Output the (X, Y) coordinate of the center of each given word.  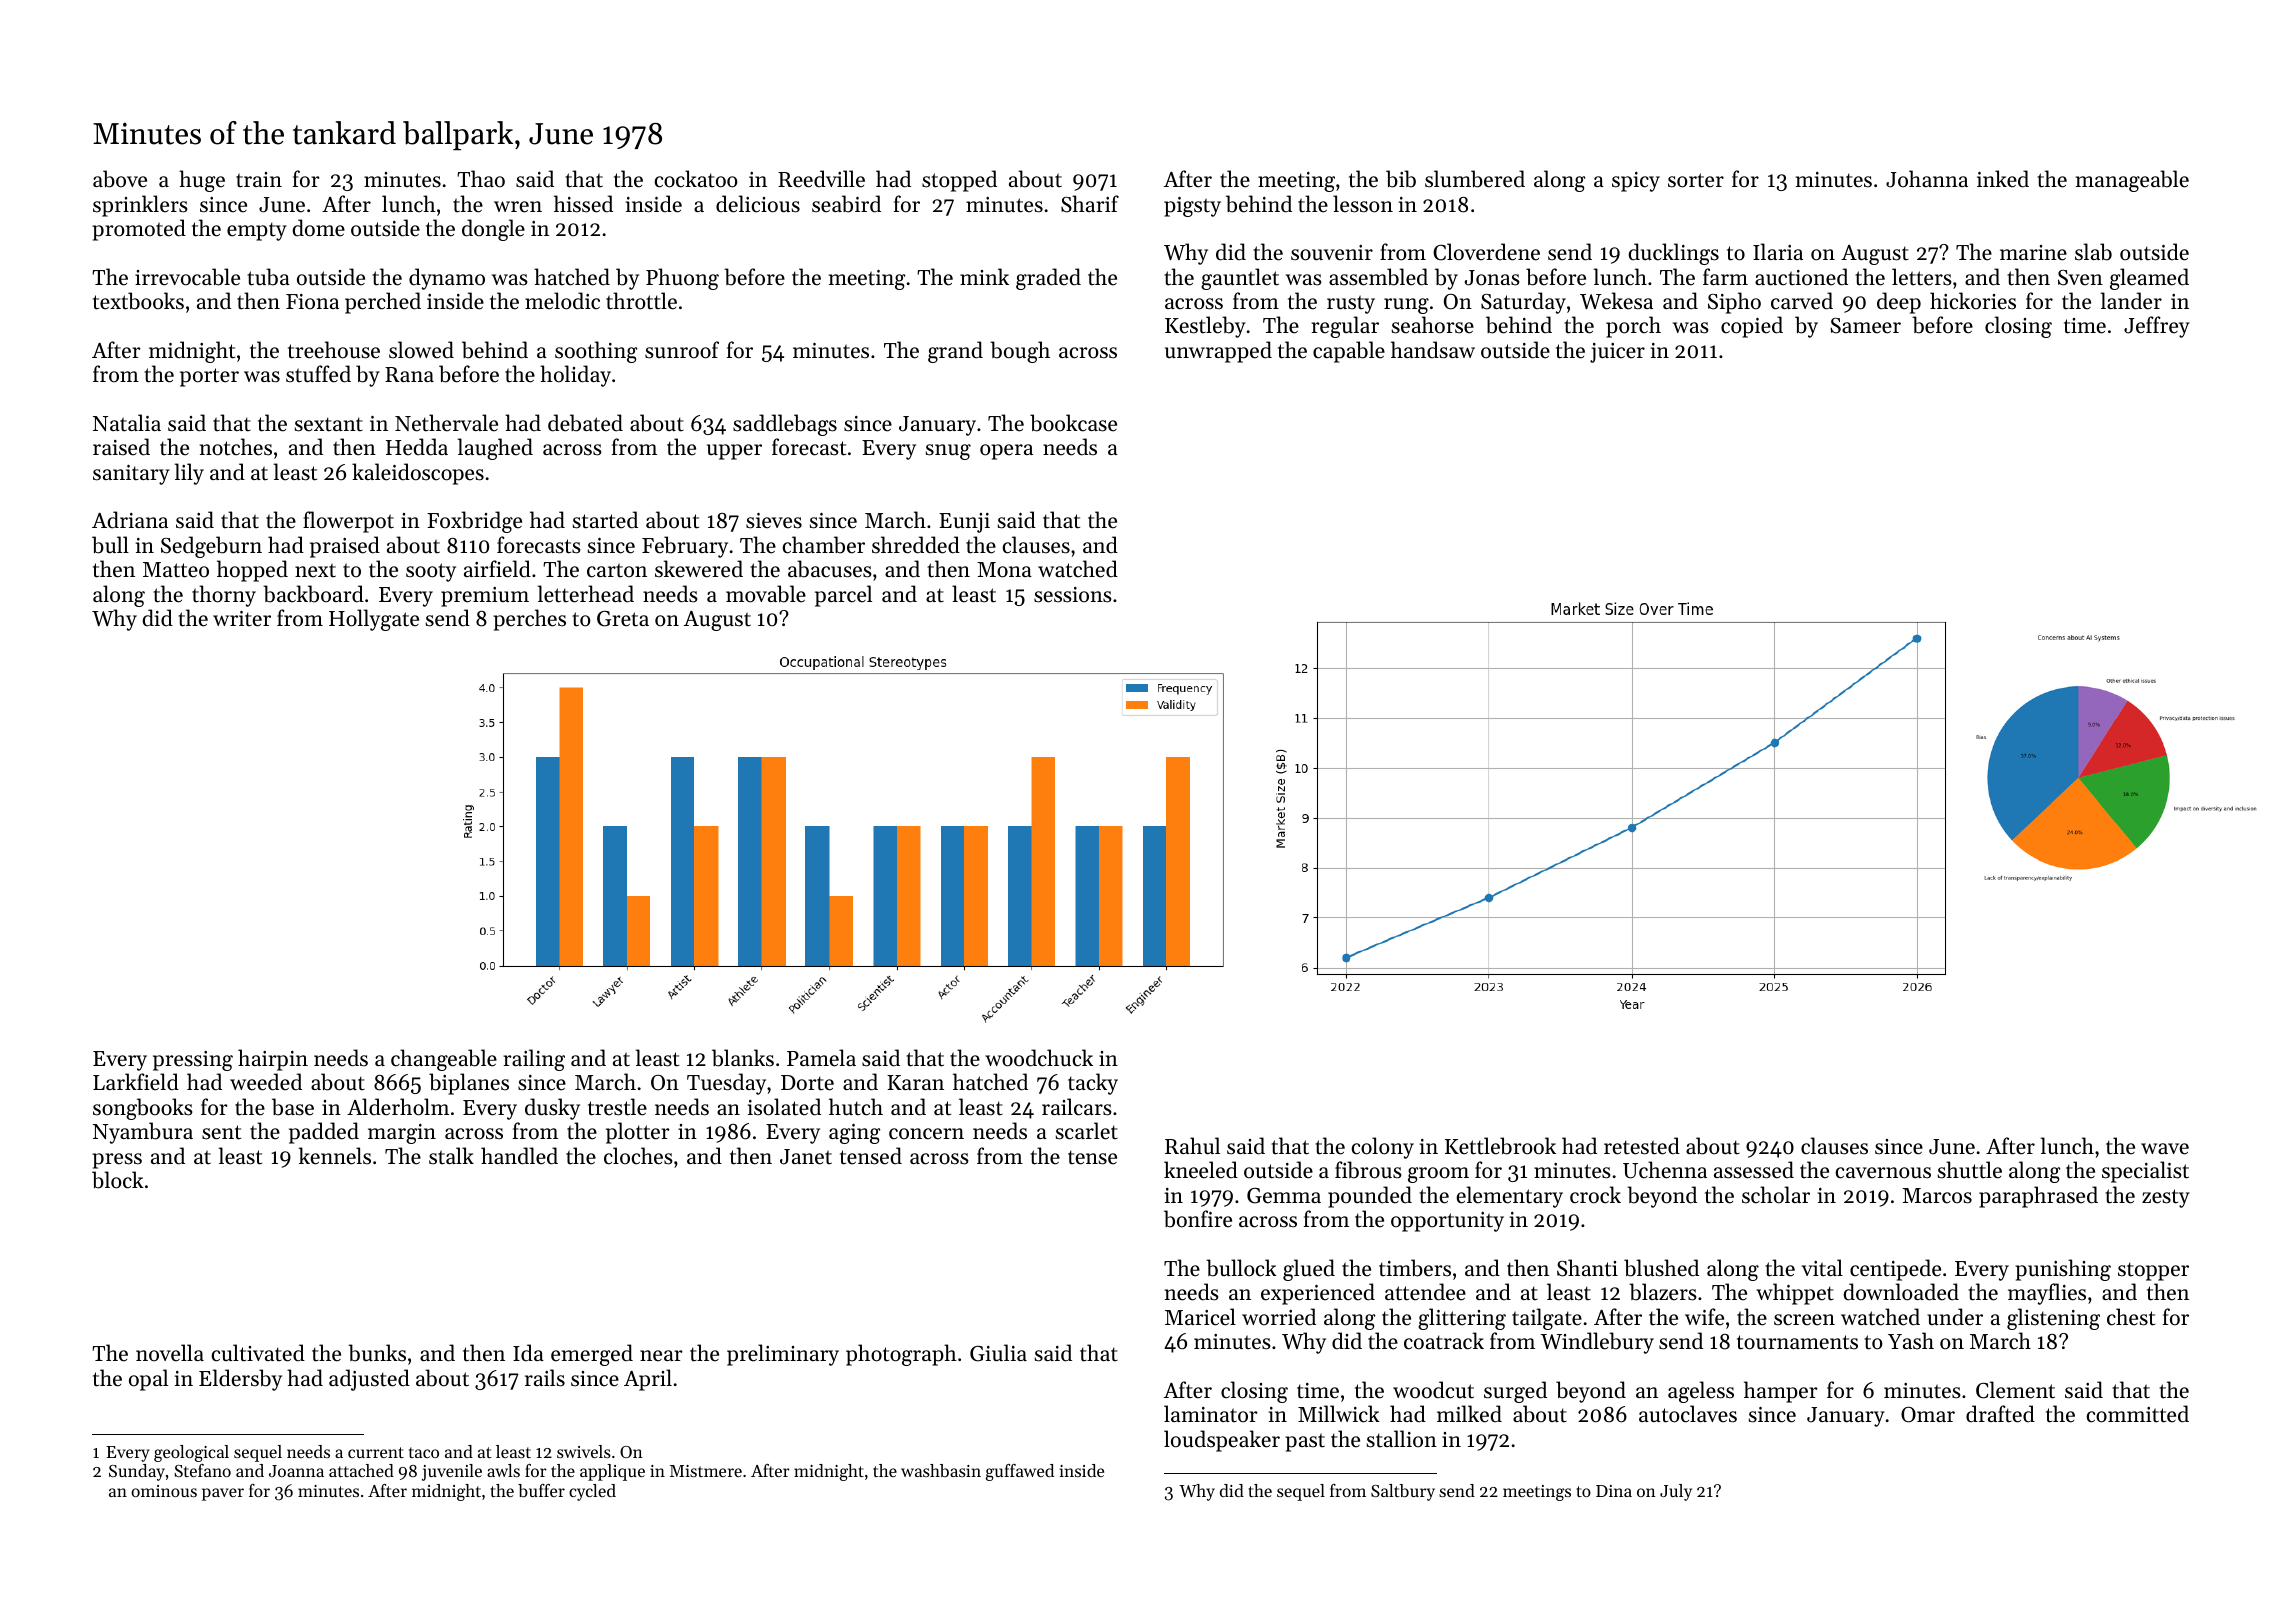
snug (948, 452)
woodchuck (1039, 1058)
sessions (1073, 595)
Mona (1004, 570)
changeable (444, 1060)
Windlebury (1597, 1343)
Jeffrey (2157, 327)
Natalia (127, 423)
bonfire (1198, 1219)
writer (242, 619)
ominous (164, 1491)
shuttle (1970, 1170)
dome (319, 228)
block (118, 1180)
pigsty (1192, 207)
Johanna (1927, 179)
